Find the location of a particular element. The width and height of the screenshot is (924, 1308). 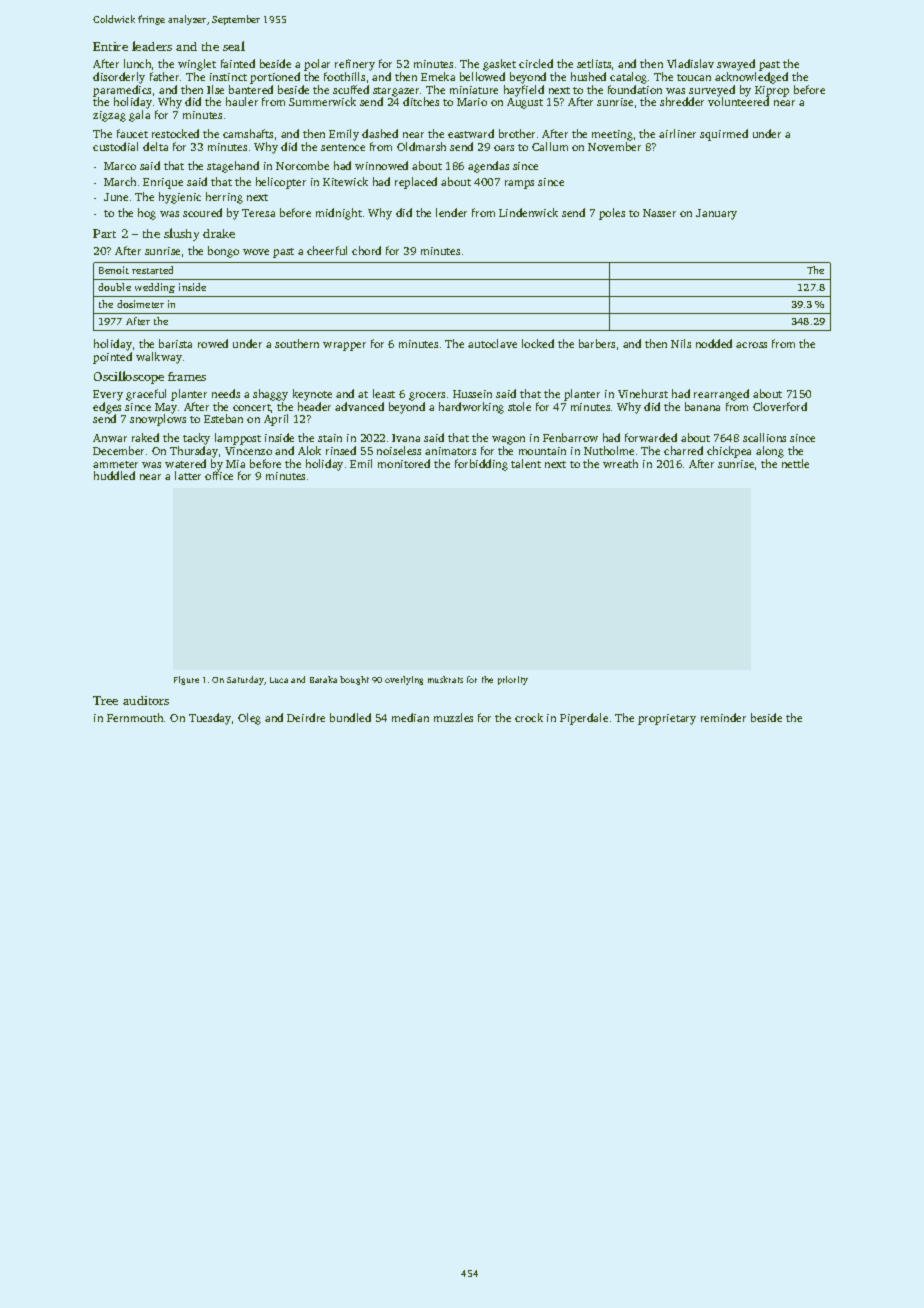

Fernmouth is located at coordinates (135, 717).
